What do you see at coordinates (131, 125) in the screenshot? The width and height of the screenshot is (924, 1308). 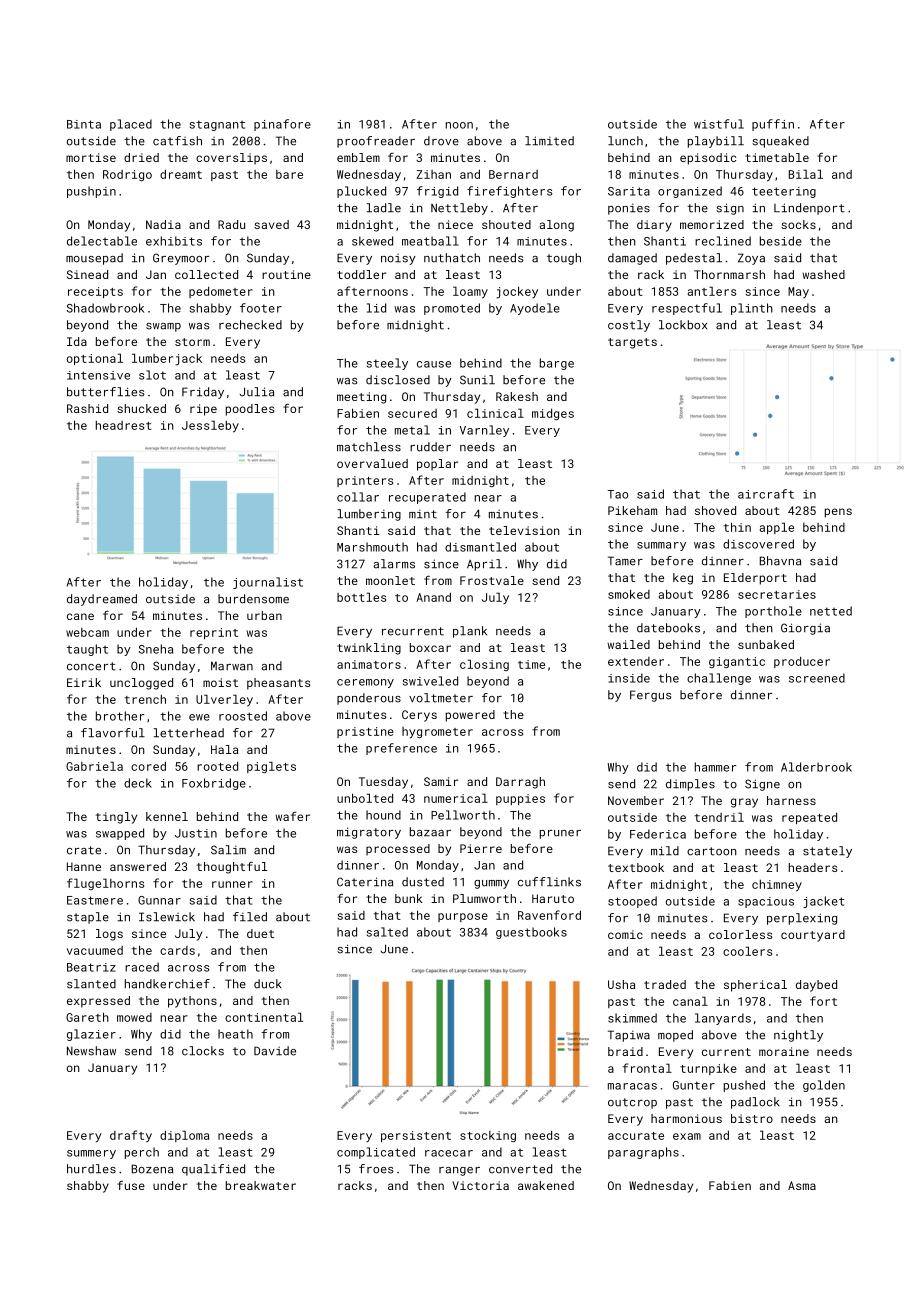 I see `placed` at bounding box center [131, 125].
